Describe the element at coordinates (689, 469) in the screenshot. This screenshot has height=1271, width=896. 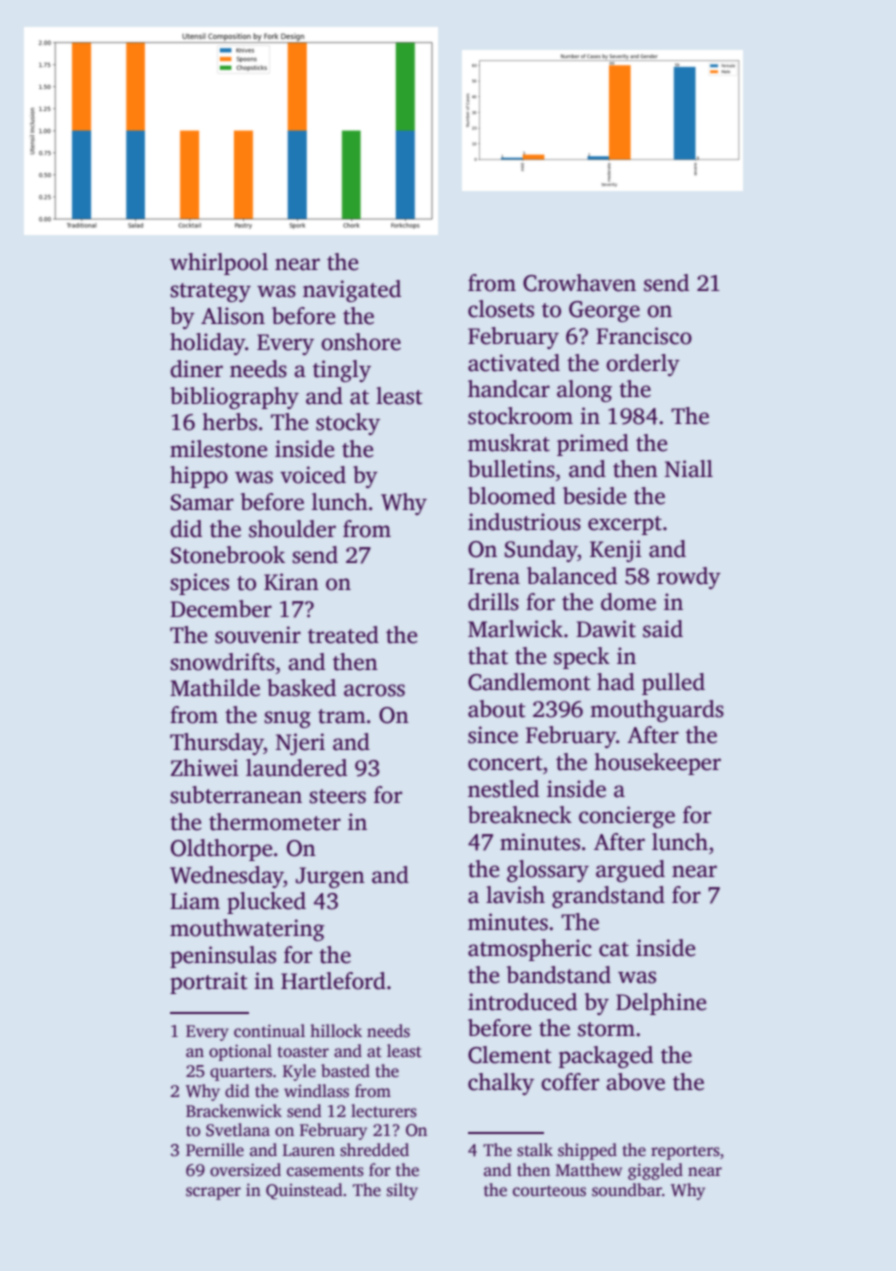
I see `Niall` at that location.
